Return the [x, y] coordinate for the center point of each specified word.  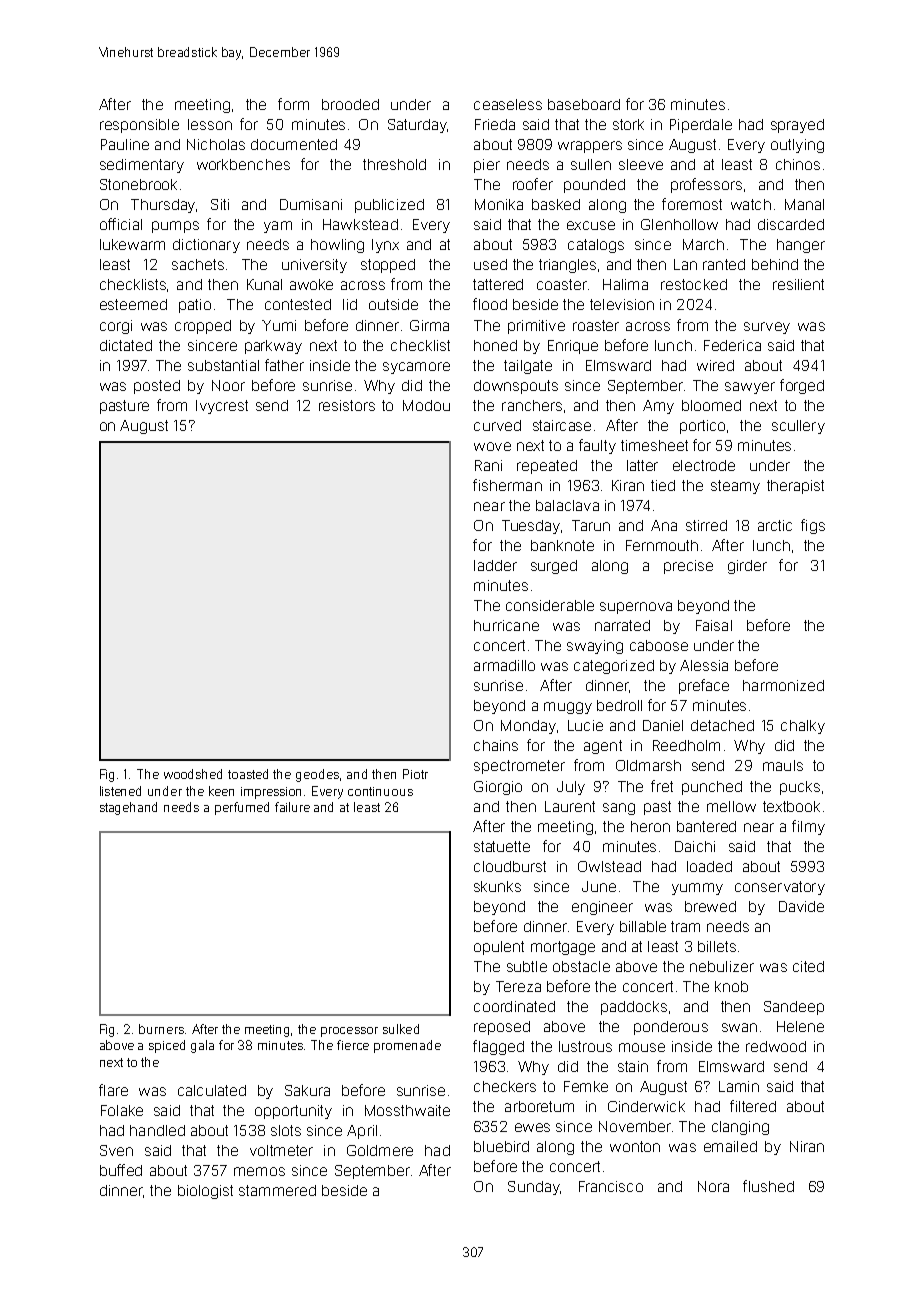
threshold [394, 164]
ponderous [671, 1028]
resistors [347, 405]
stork [628, 124]
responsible [139, 126]
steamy [735, 487]
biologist [205, 1192]
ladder [495, 565]
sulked [401, 1029]
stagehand [128, 808]
